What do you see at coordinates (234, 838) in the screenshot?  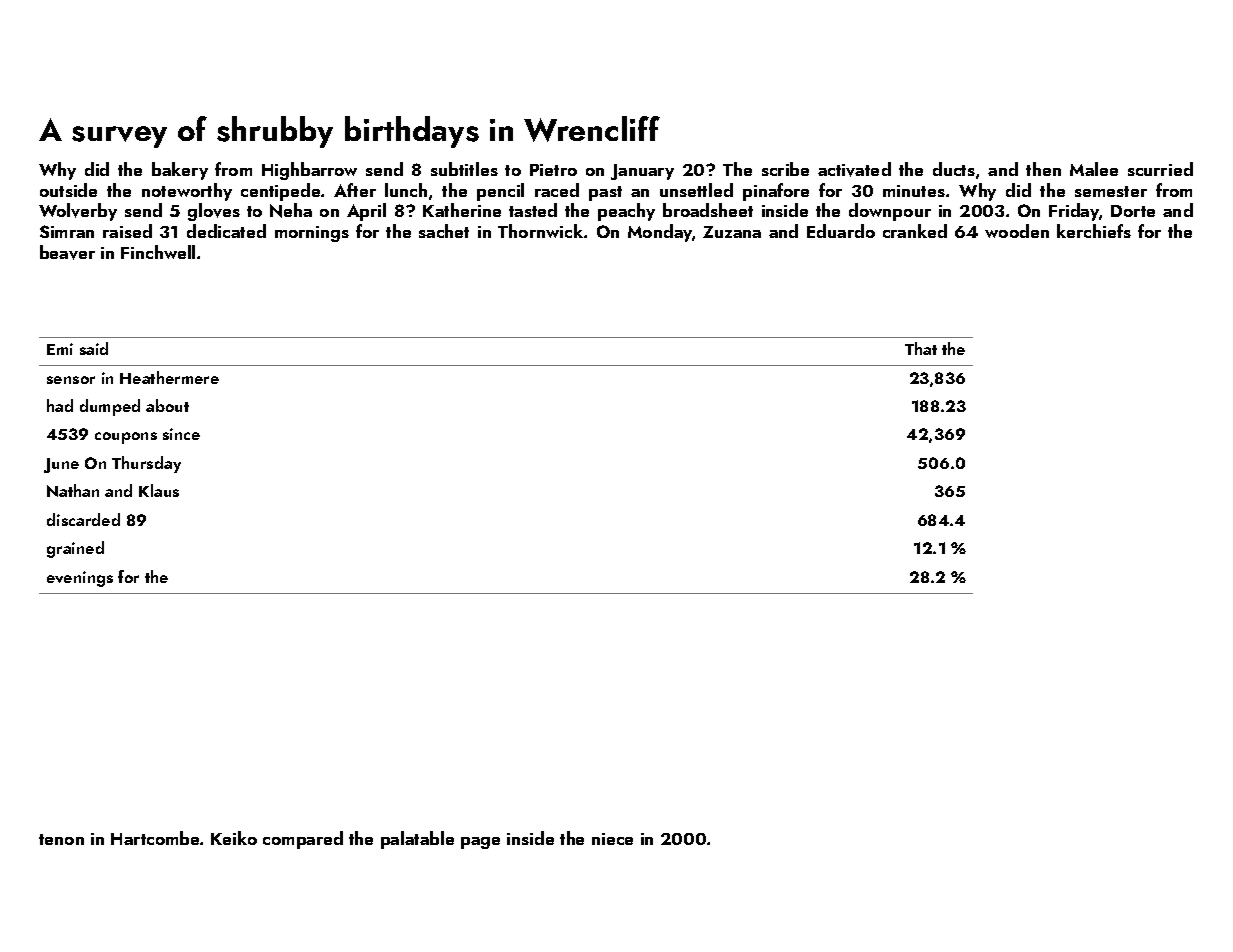 I see `Keiko` at bounding box center [234, 838].
